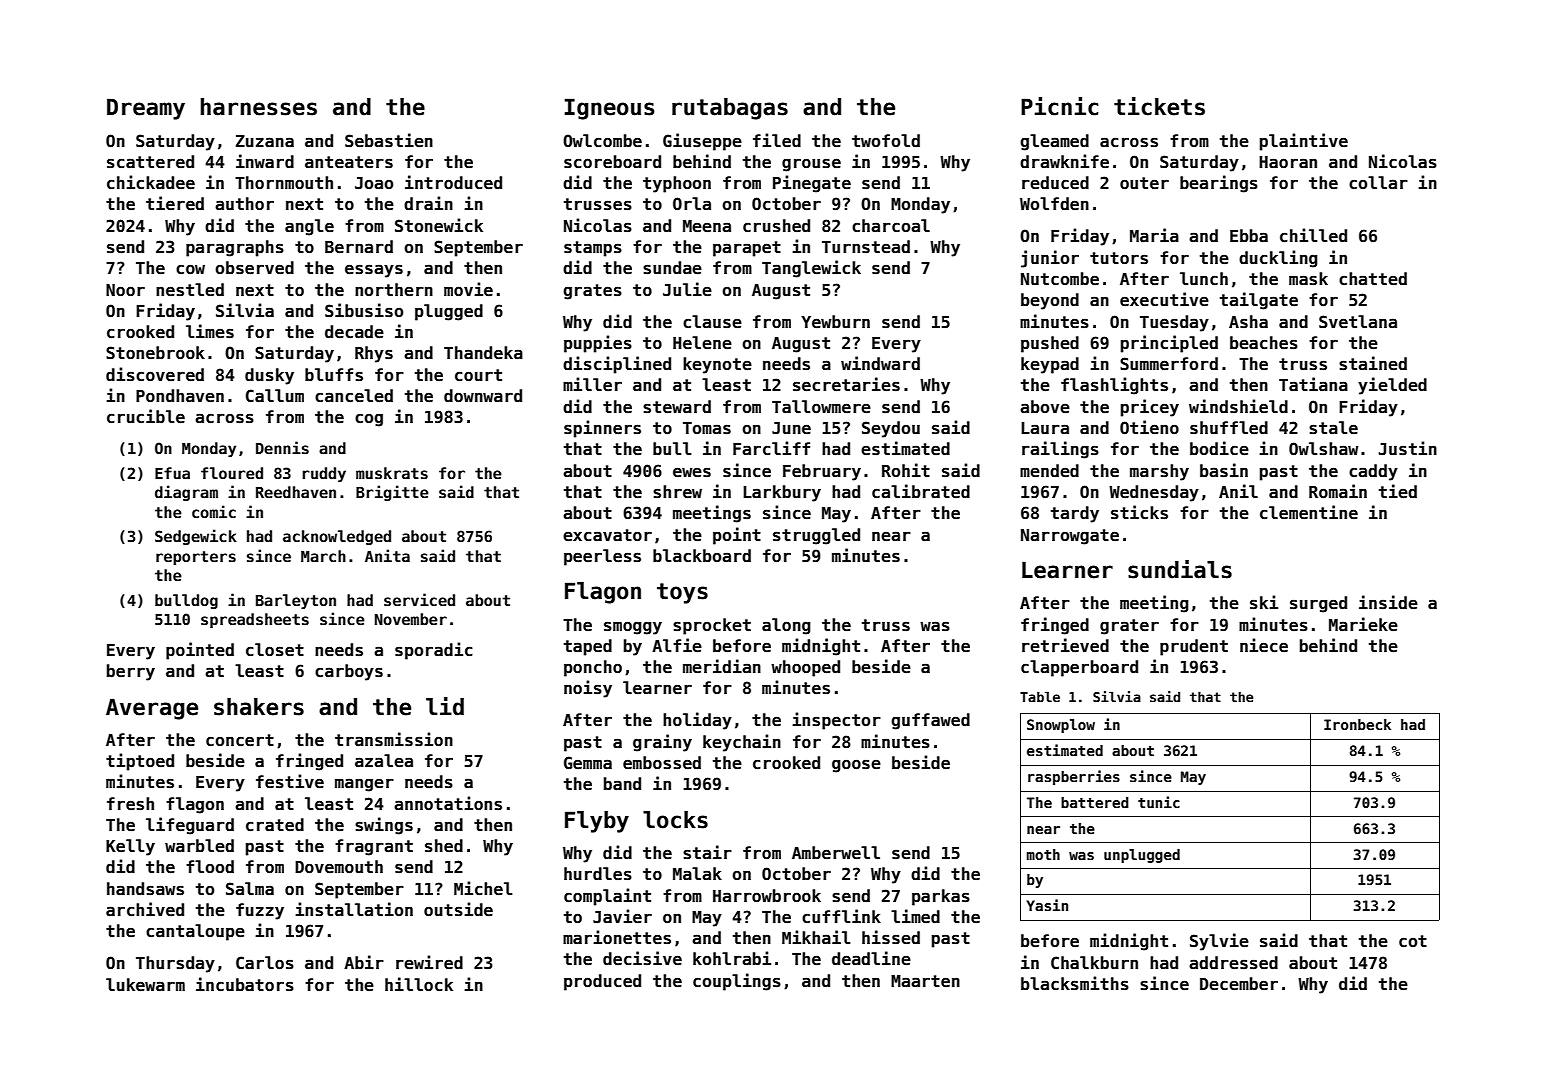 The width and height of the screenshot is (1545, 1092). What do you see at coordinates (259, 107) in the screenshot?
I see `harnesses` at bounding box center [259, 107].
